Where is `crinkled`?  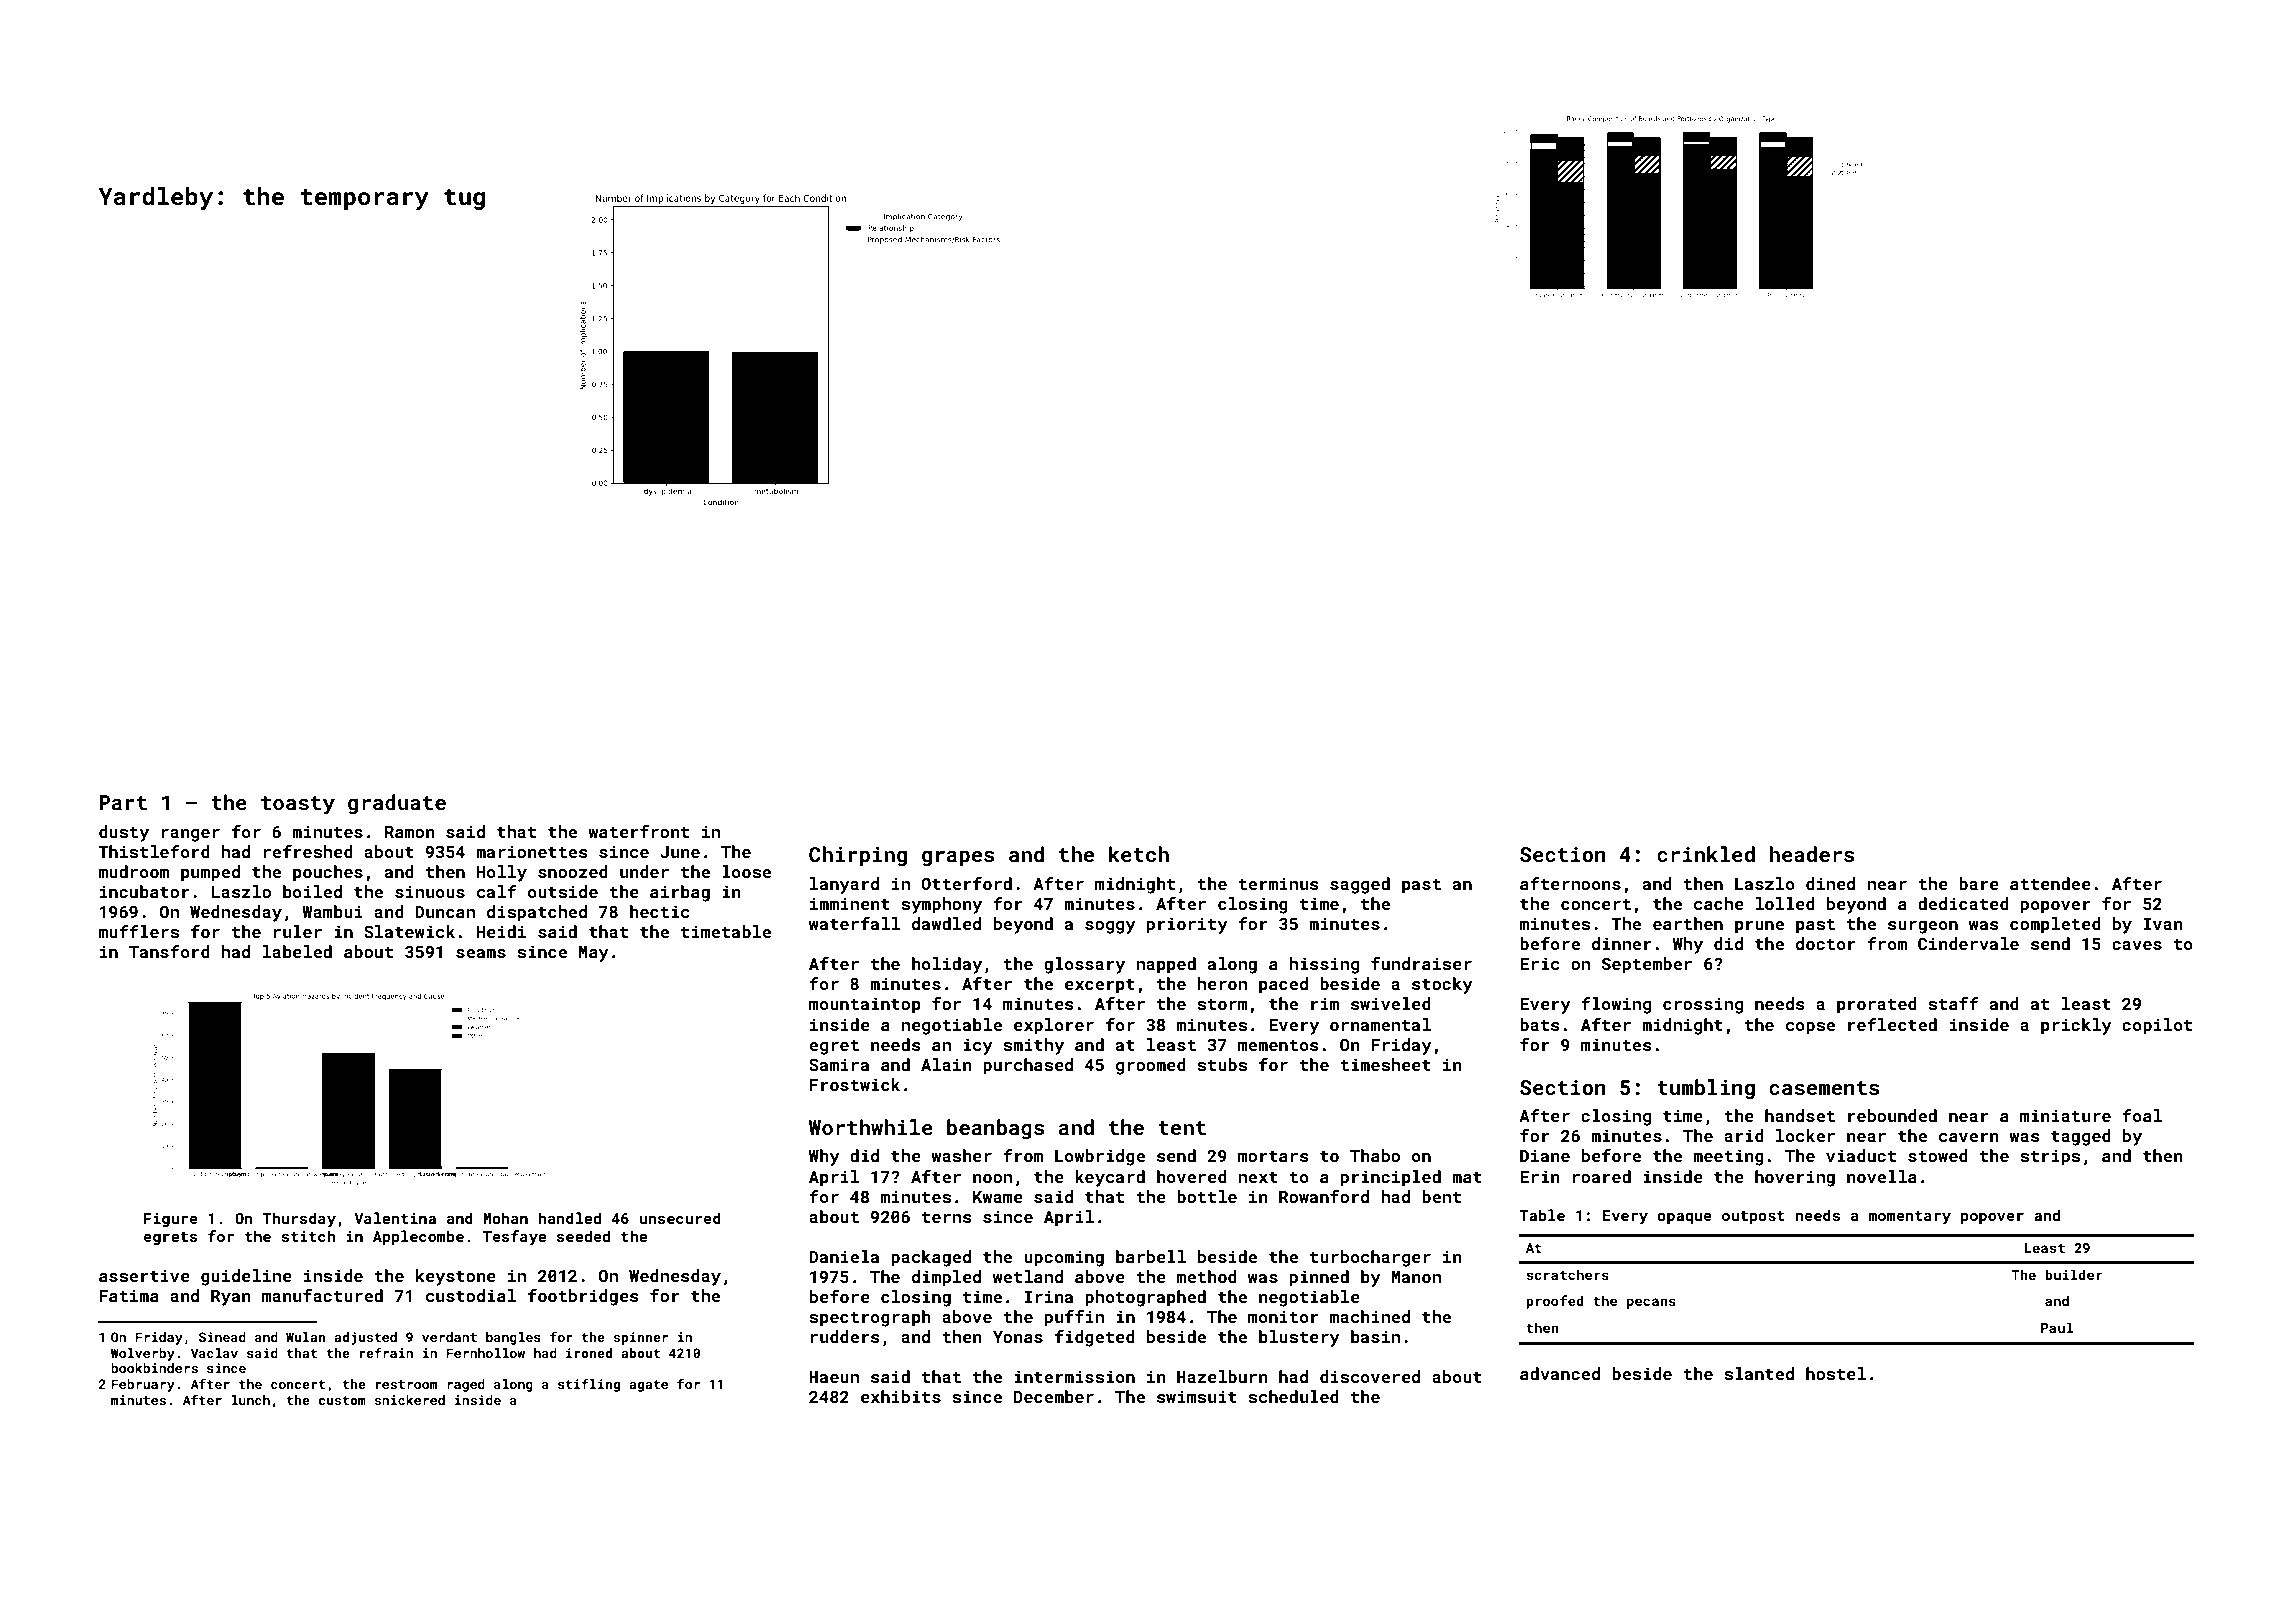
crinkled is located at coordinates (1706, 854).
